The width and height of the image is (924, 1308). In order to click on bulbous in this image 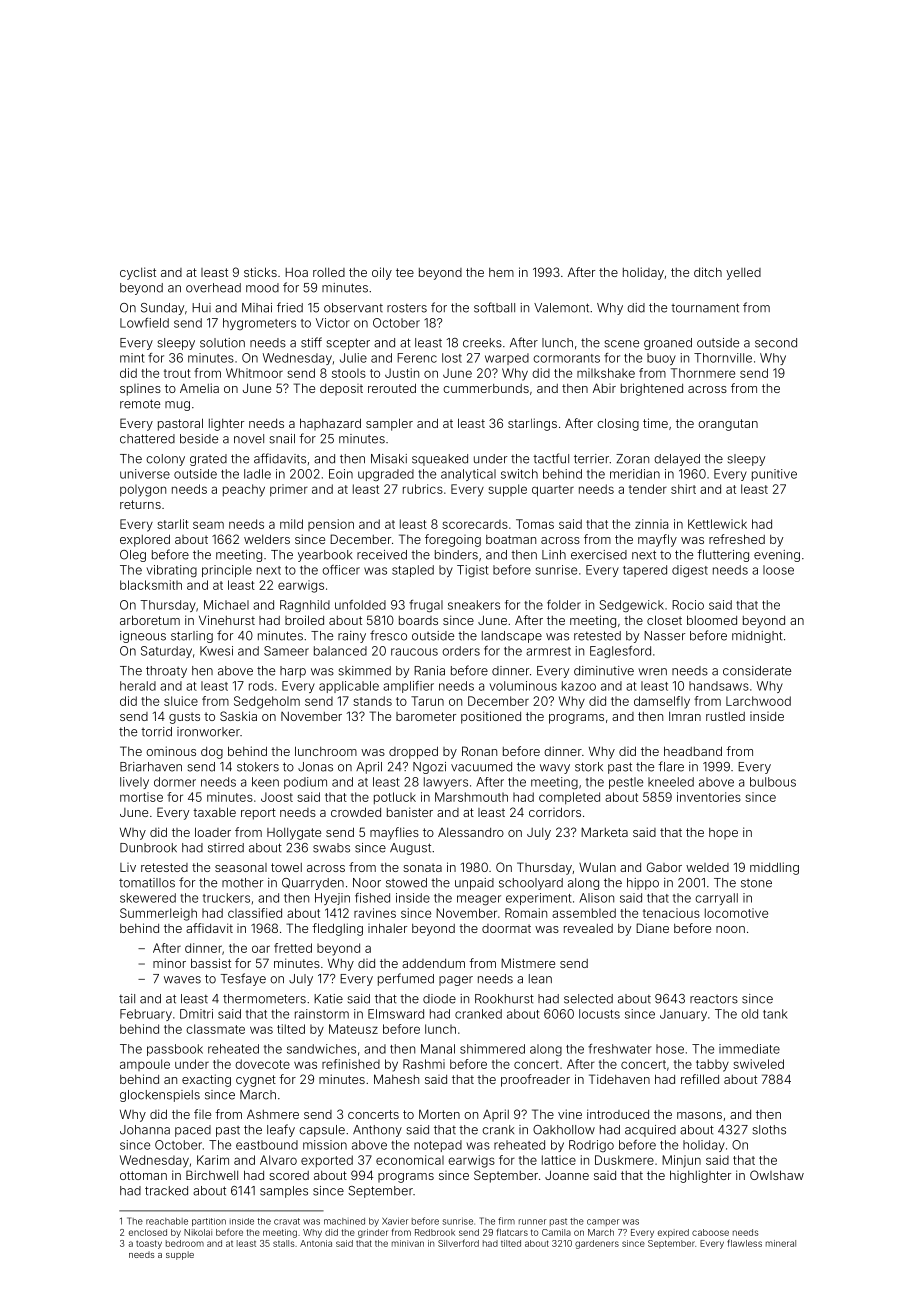, I will do `click(773, 782)`.
